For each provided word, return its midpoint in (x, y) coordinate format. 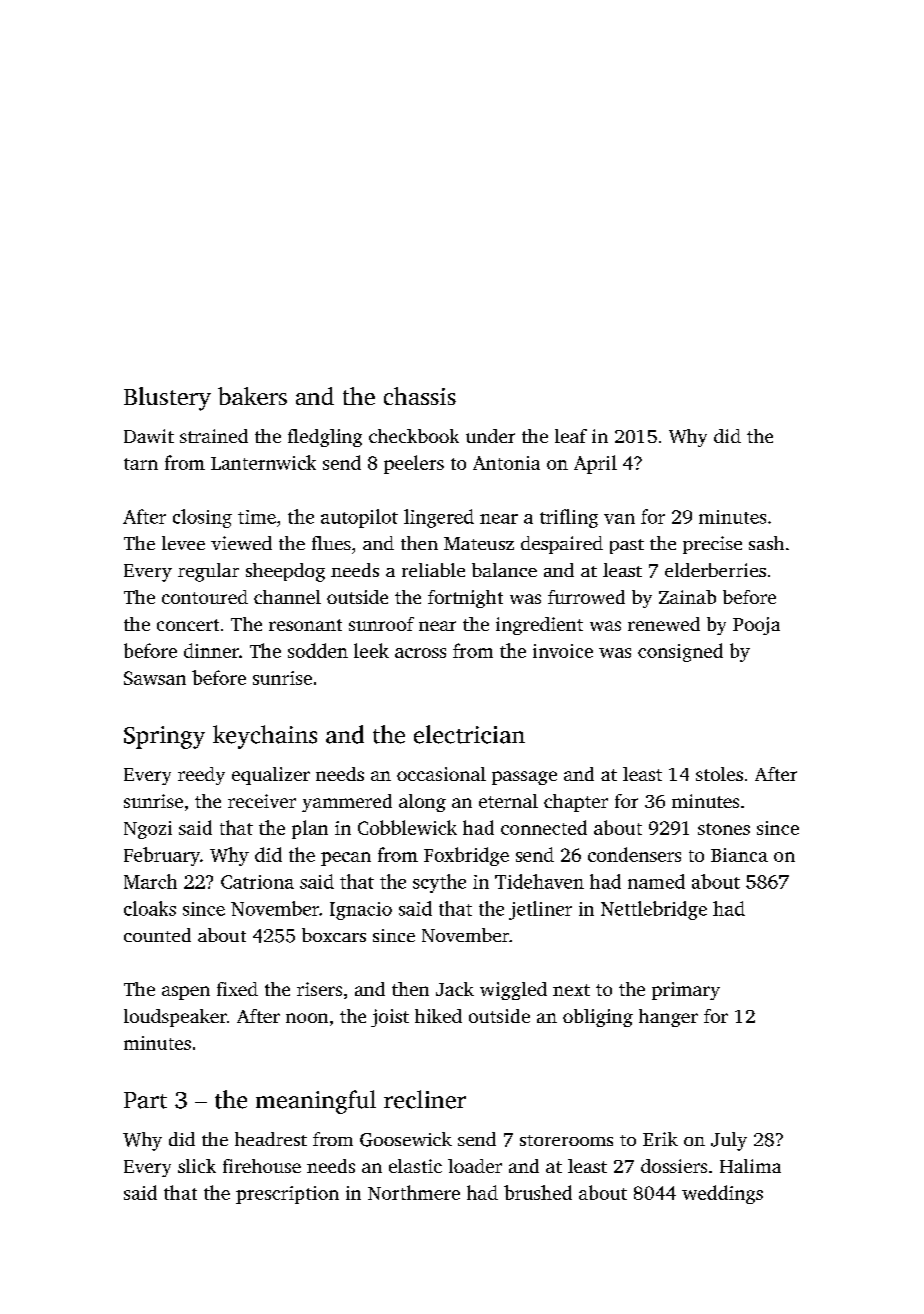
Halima (750, 1166)
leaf (571, 436)
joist (390, 1018)
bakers (252, 396)
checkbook (414, 436)
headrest (271, 1139)
